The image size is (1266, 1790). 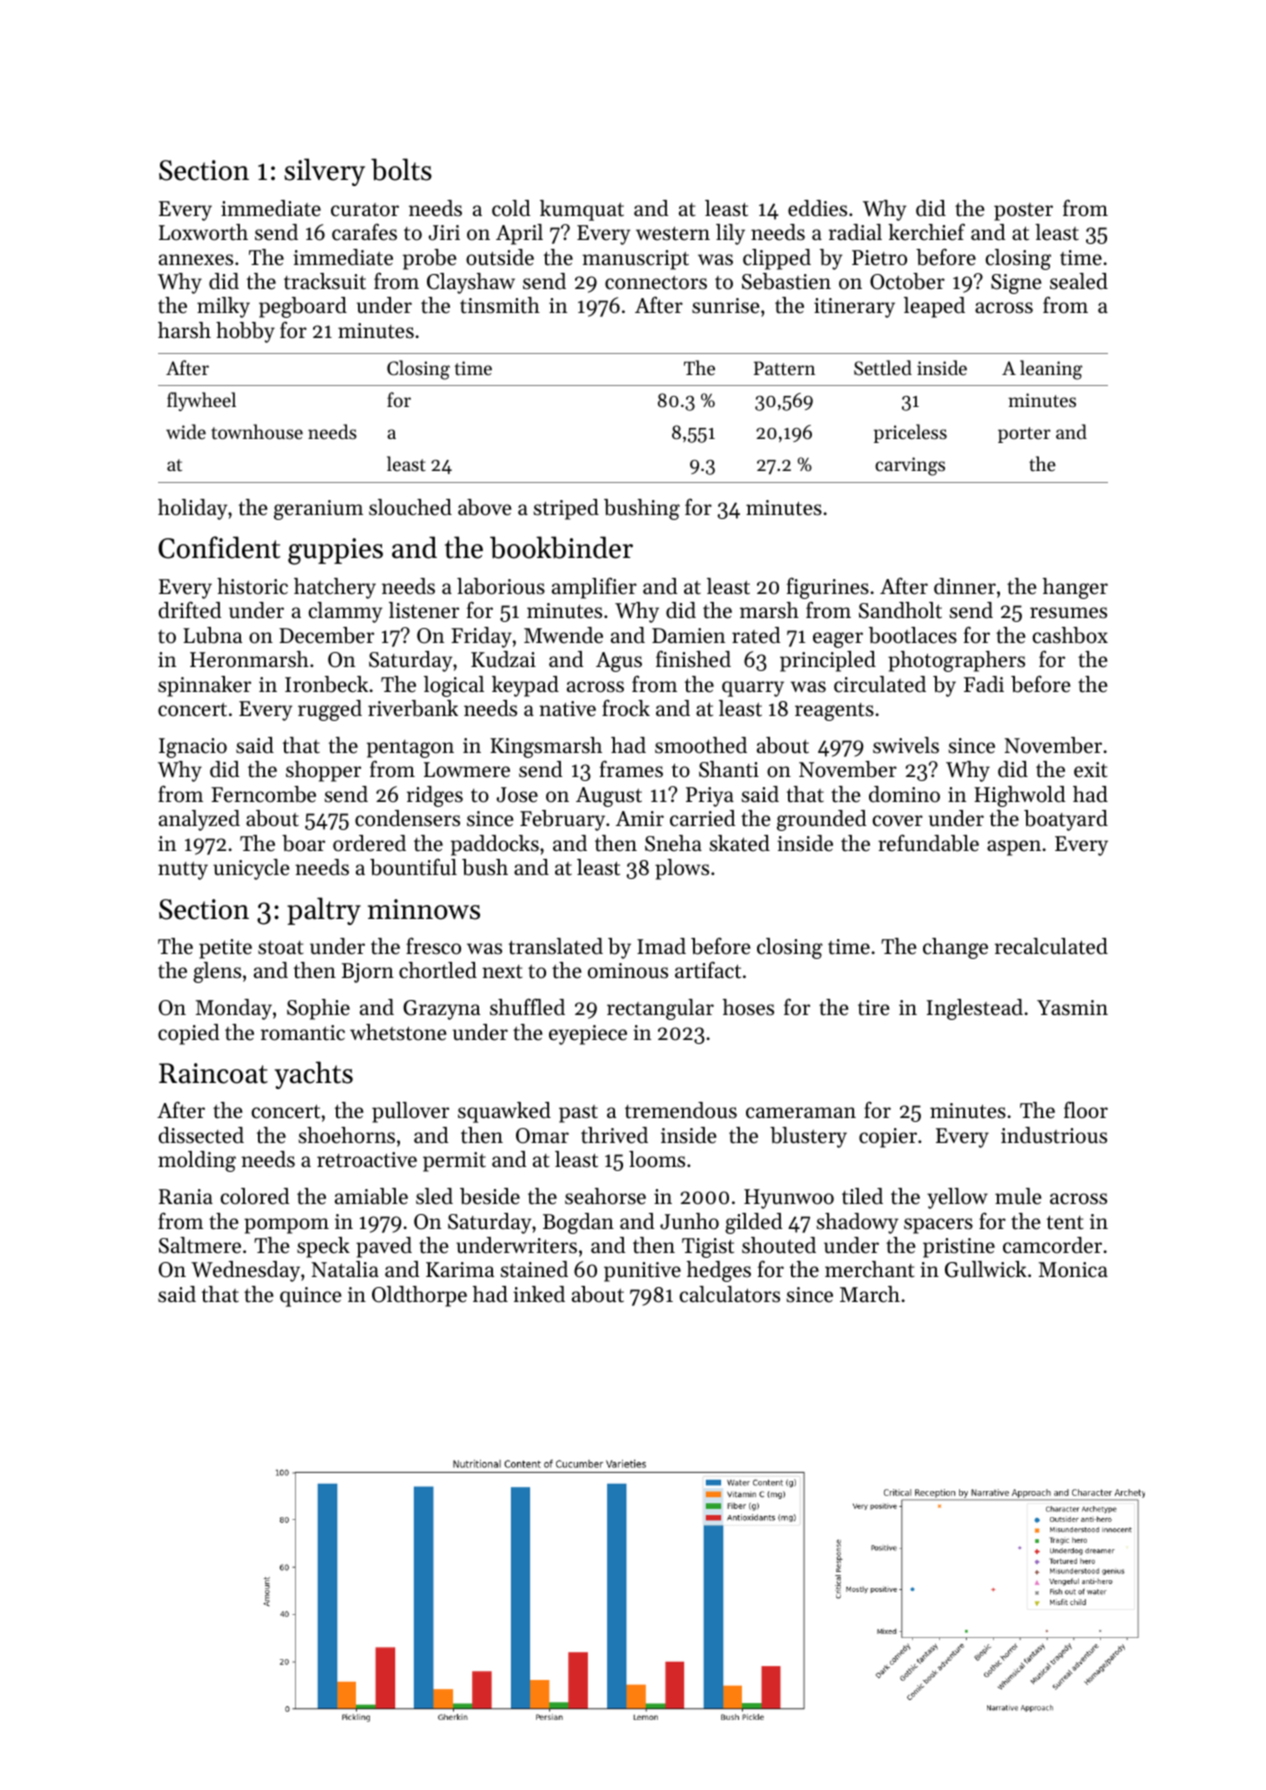 What do you see at coordinates (730, 1294) in the screenshot?
I see `calculators` at bounding box center [730, 1294].
